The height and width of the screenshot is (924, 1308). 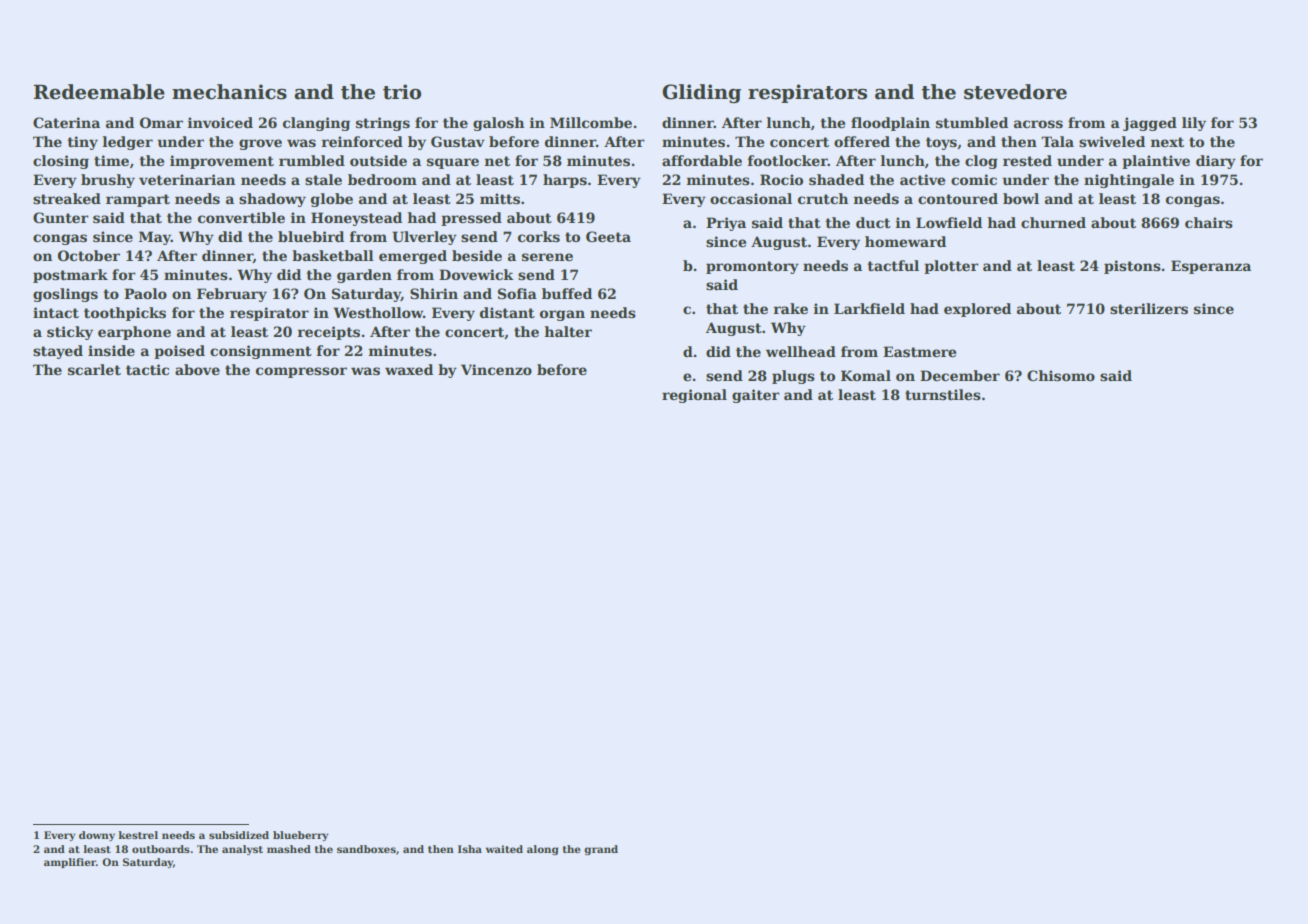 I want to click on waited, so click(x=504, y=849).
